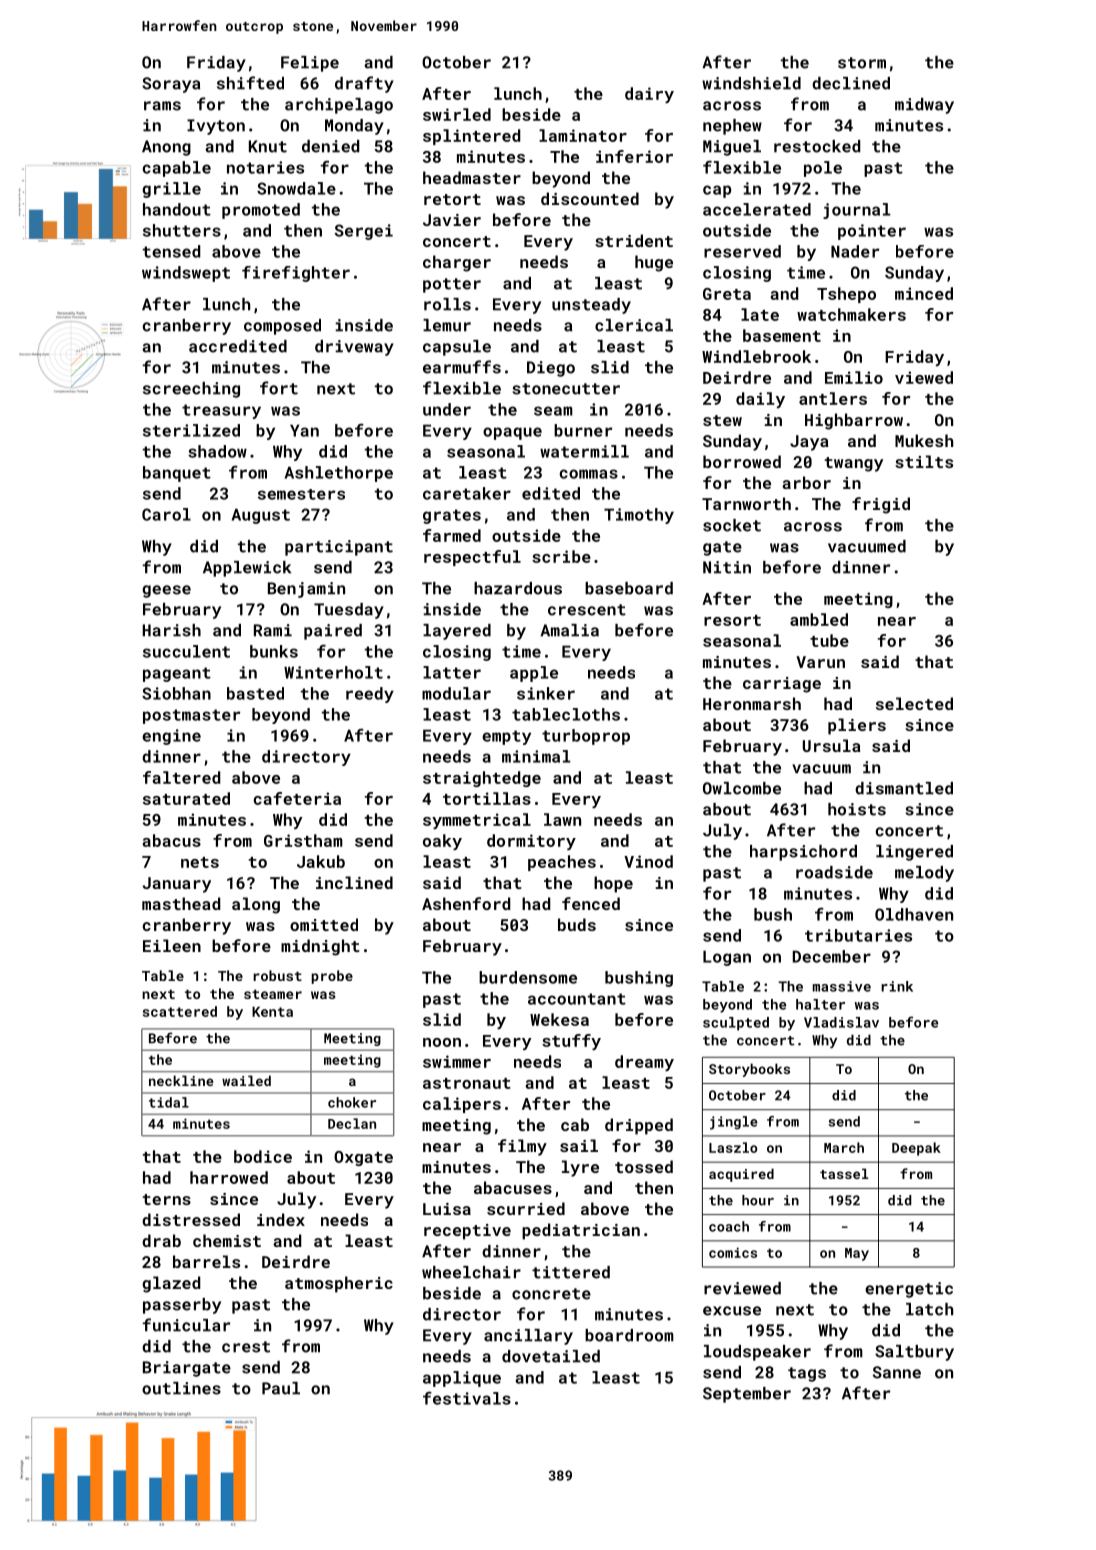 This document has height=1550, width=1096. I want to click on reedy, so click(370, 695).
